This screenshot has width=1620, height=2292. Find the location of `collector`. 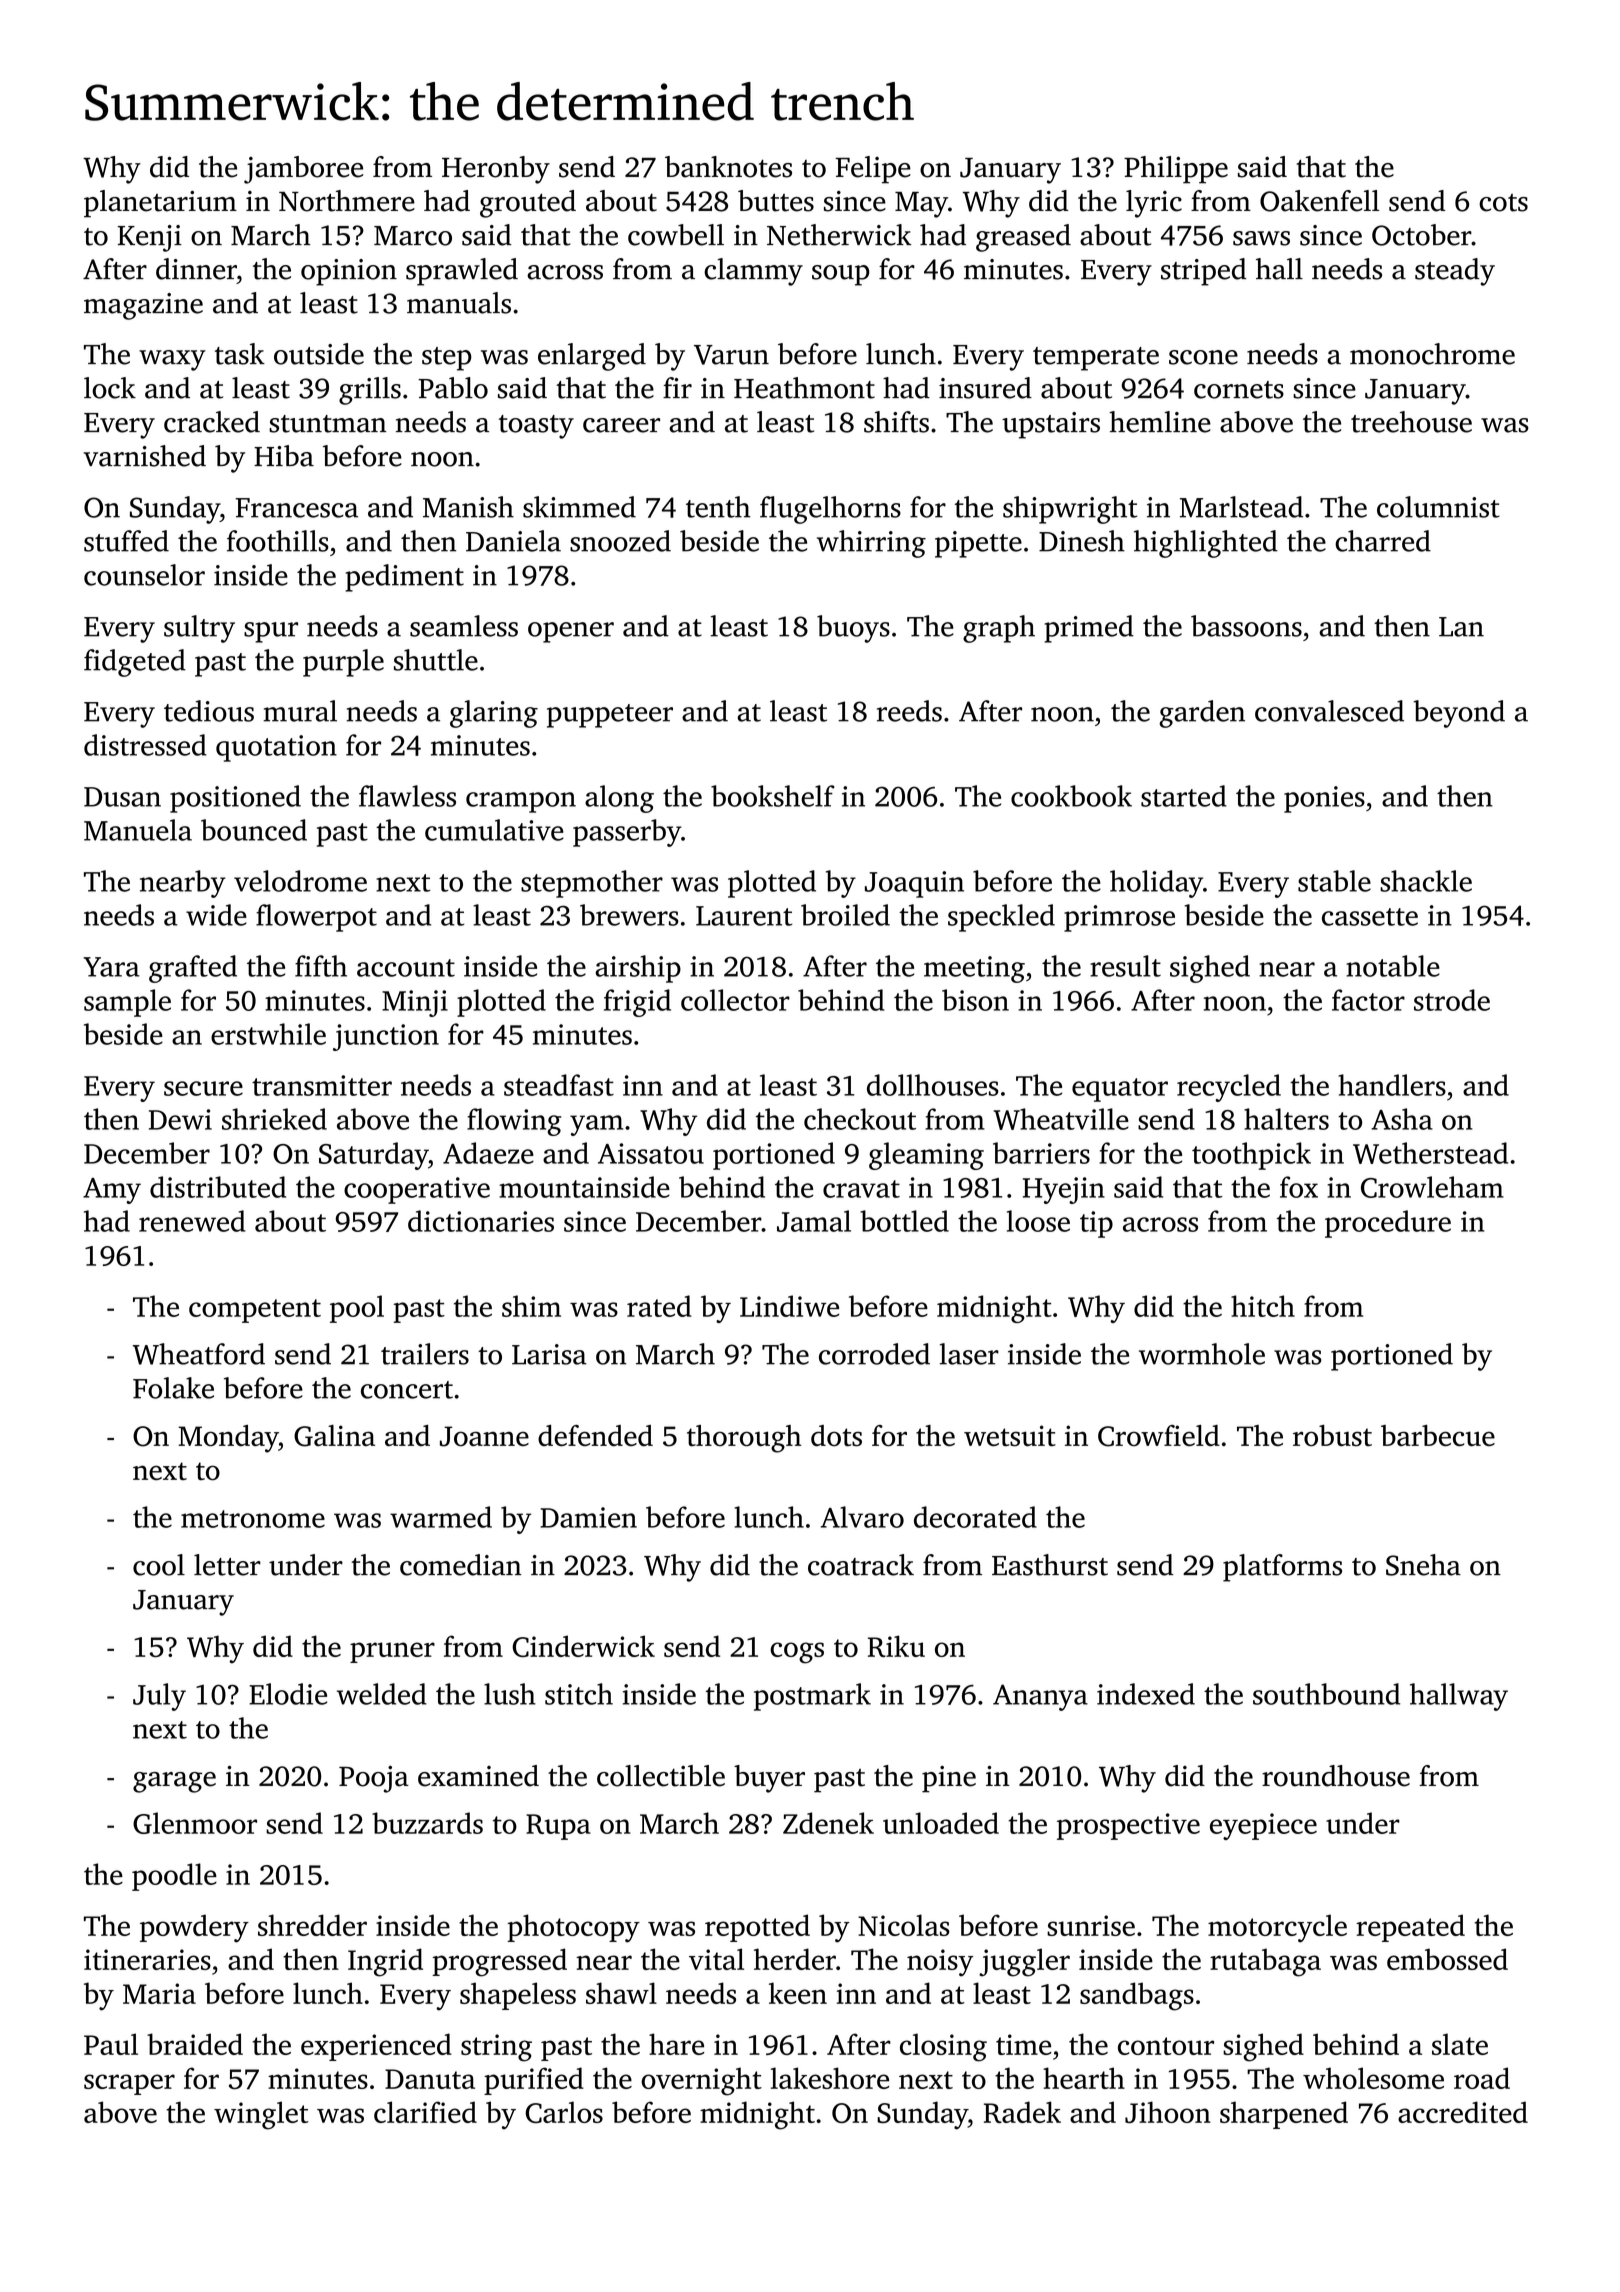

collector is located at coordinates (735, 1000).
